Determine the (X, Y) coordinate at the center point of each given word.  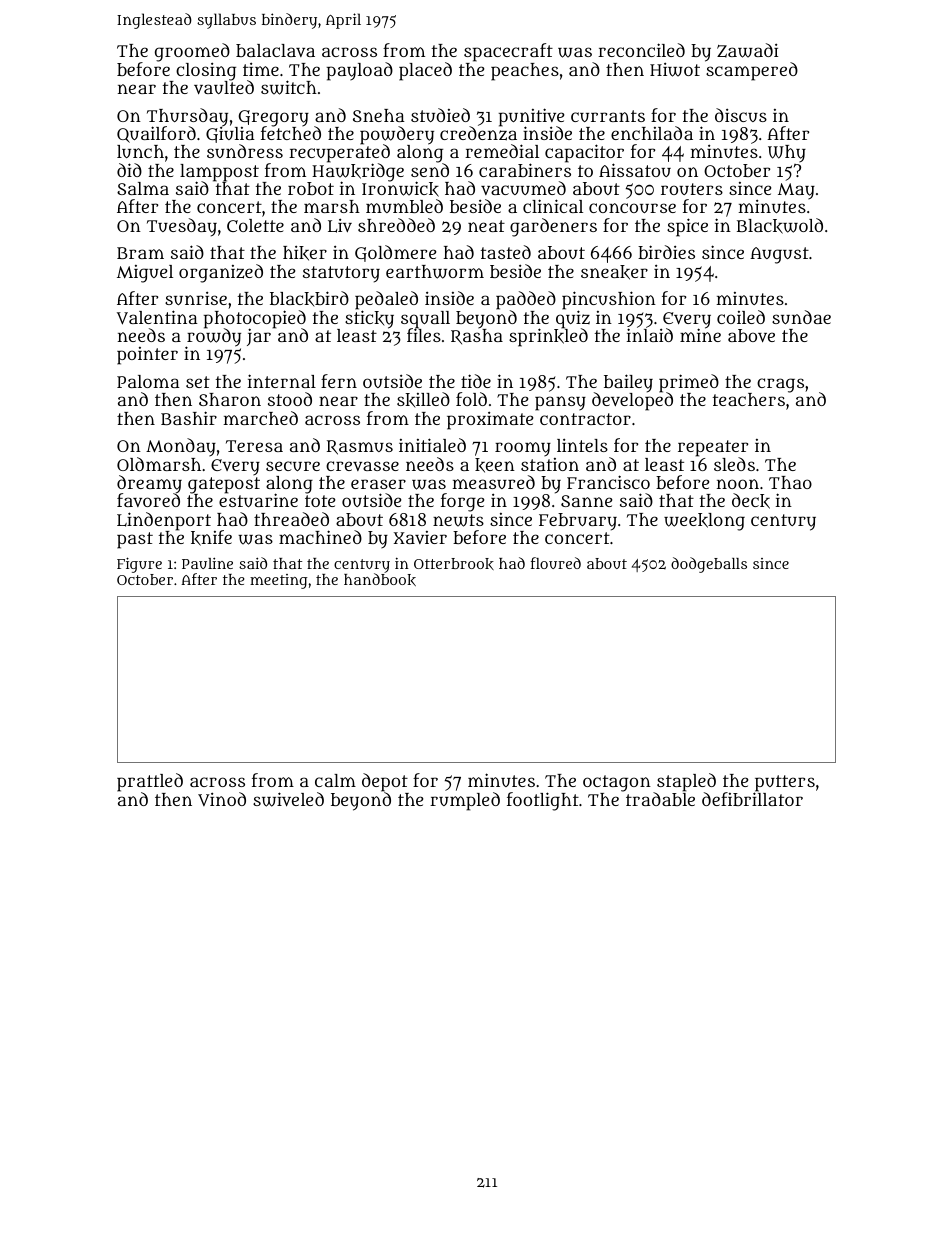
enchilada (652, 133)
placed (425, 71)
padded (526, 300)
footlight (543, 801)
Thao (790, 482)
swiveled (288, 799)
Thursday (187, 117)
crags (780, 385)
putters (785, 783)
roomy (523, 449)
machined (320, 537)
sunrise (196, 298)
